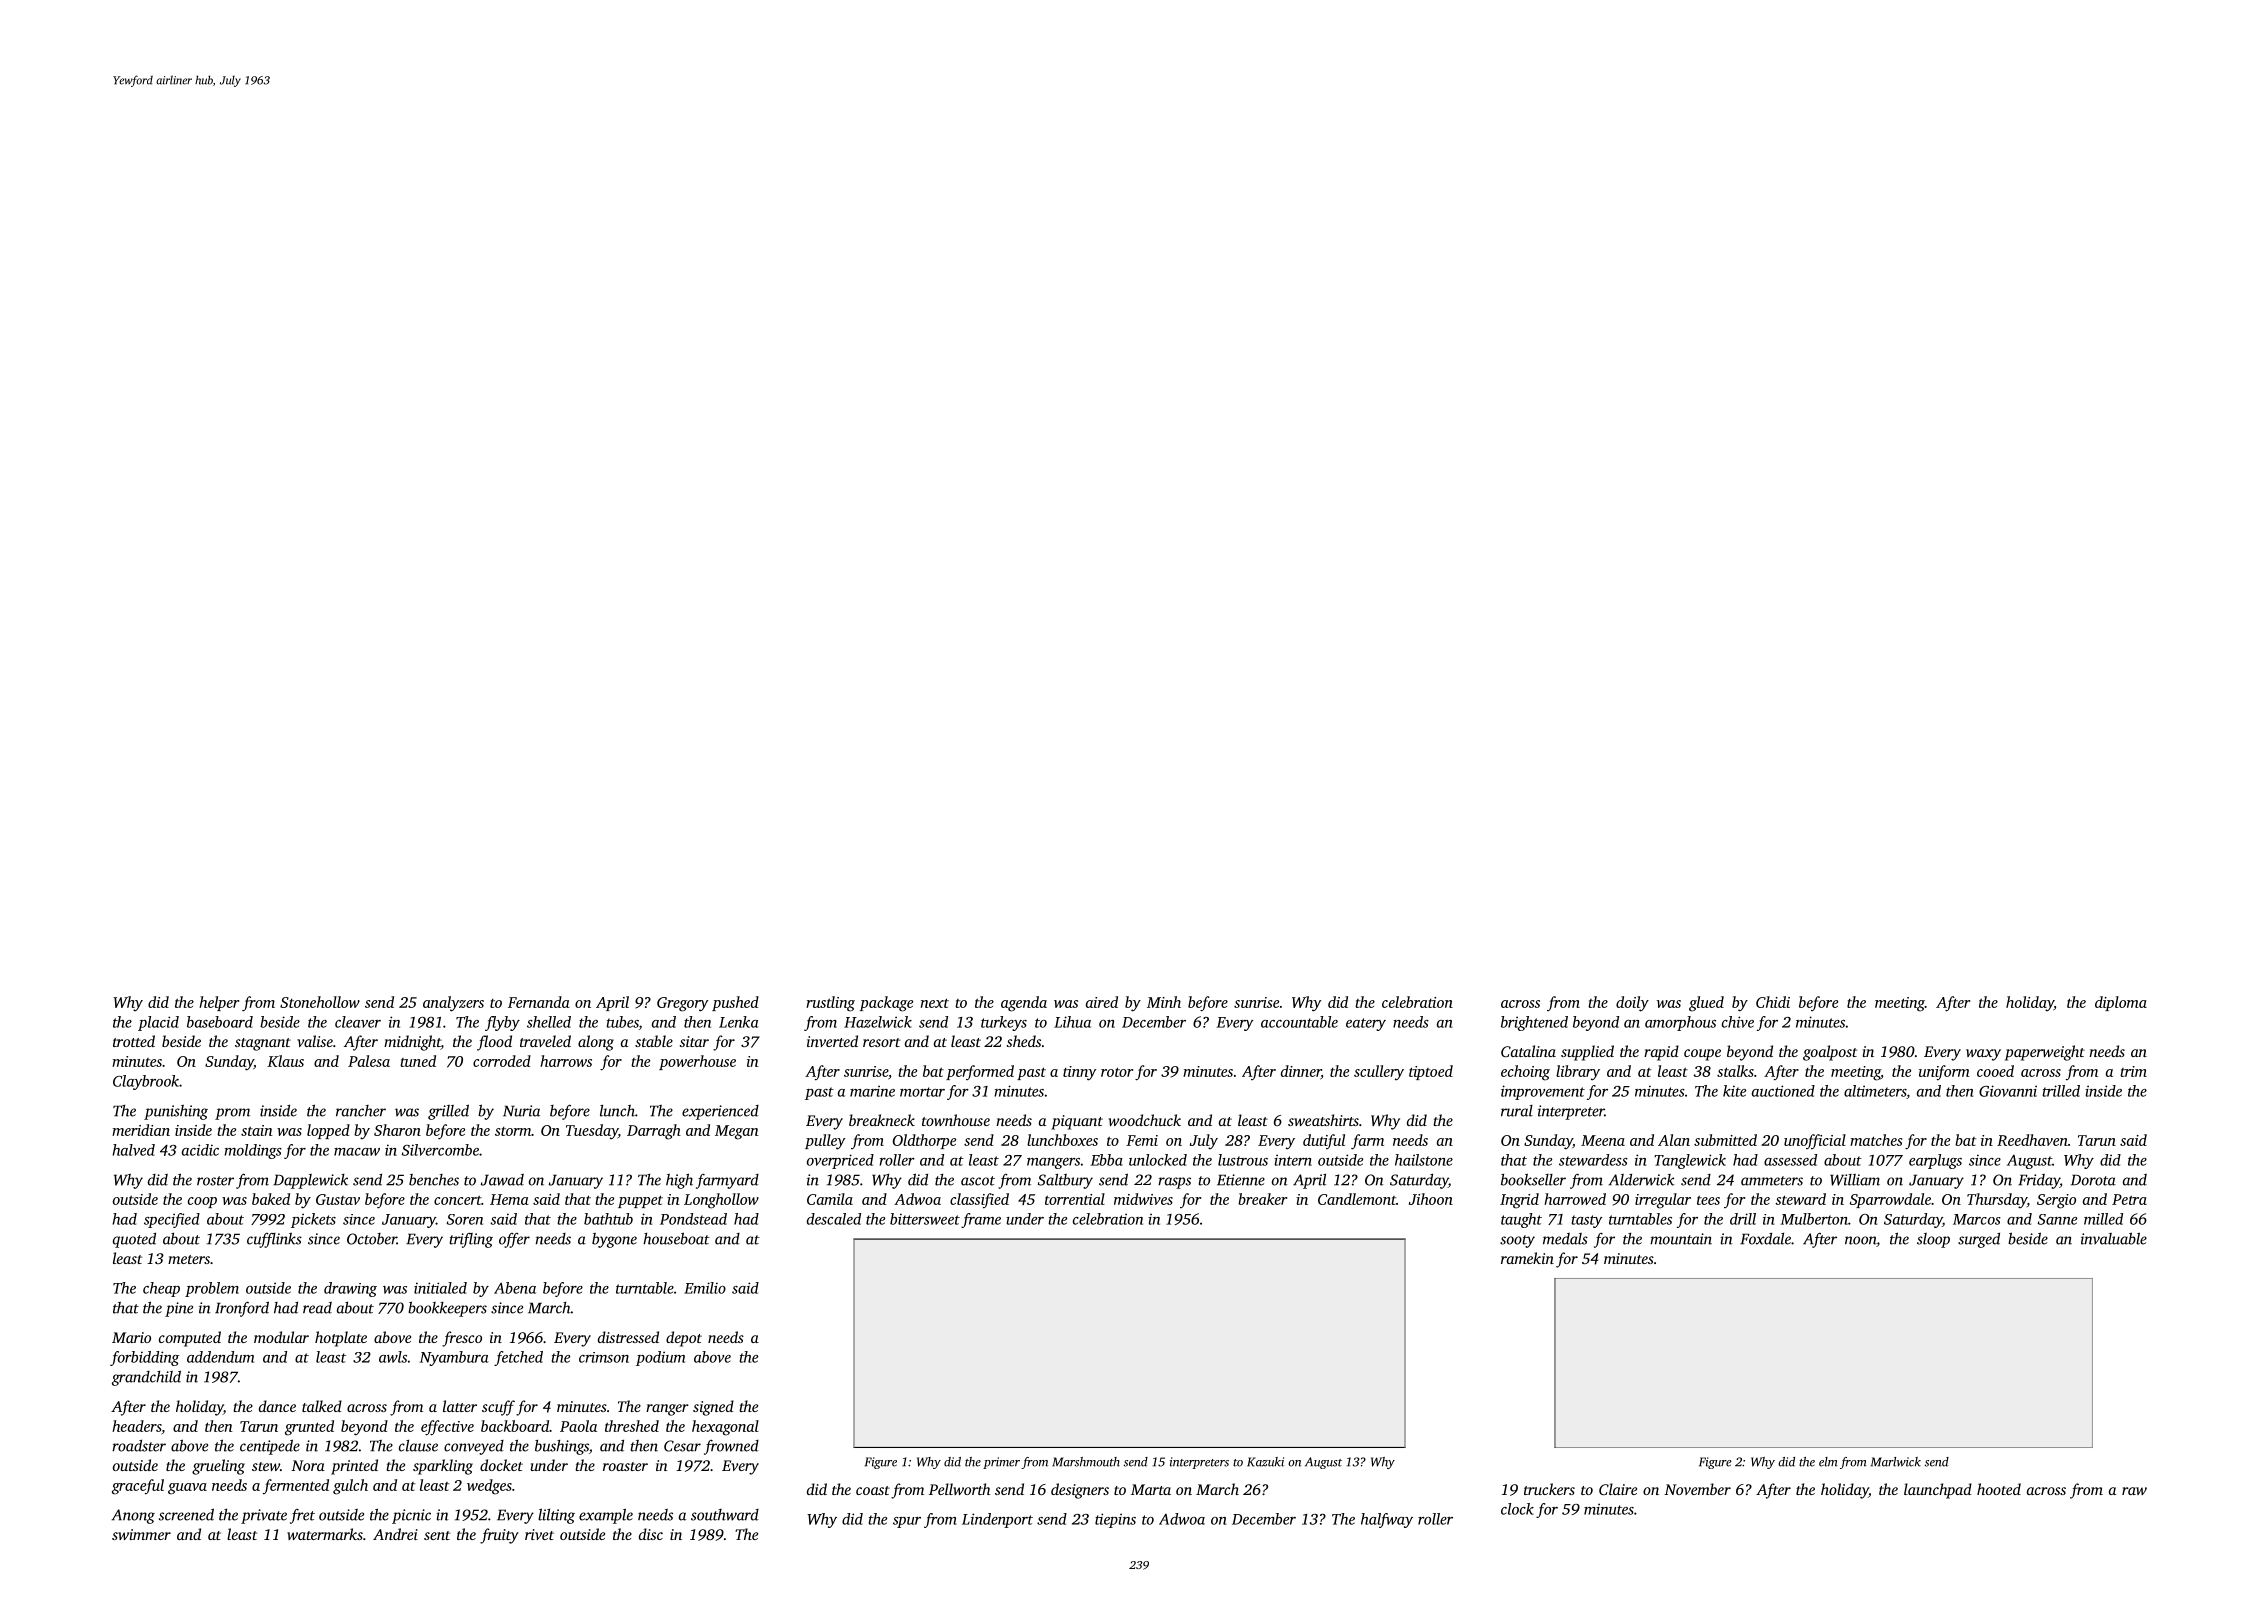  Describe the element at coordinates (518, 1358) in the image. I see `fetched` at that location.
